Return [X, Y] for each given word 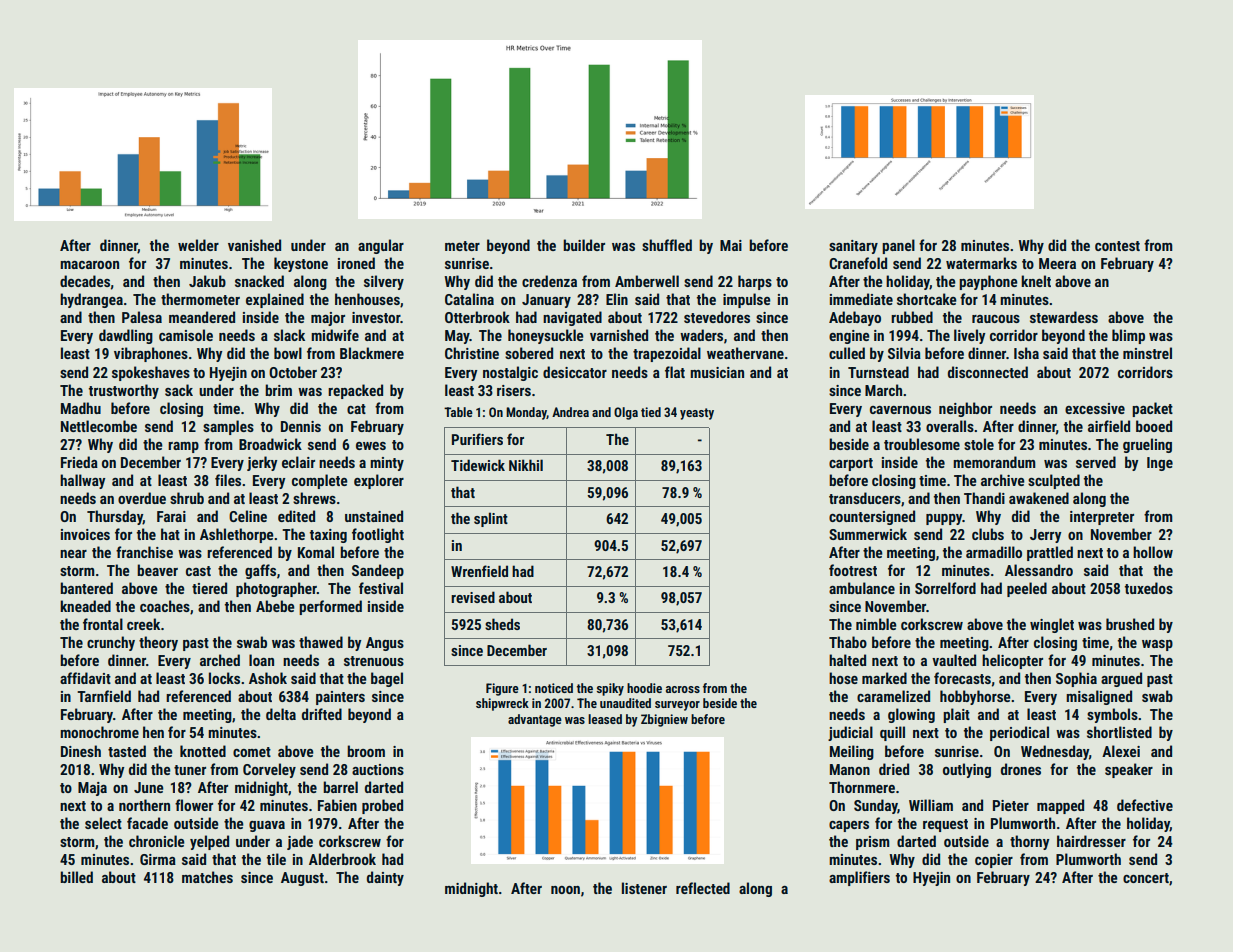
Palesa [142, 317]
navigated [572, 318]
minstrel [1147, 353]
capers [849, 826]
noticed [554, 688]
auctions [378, 769]
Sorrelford [945, 588]
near [73, 554]
